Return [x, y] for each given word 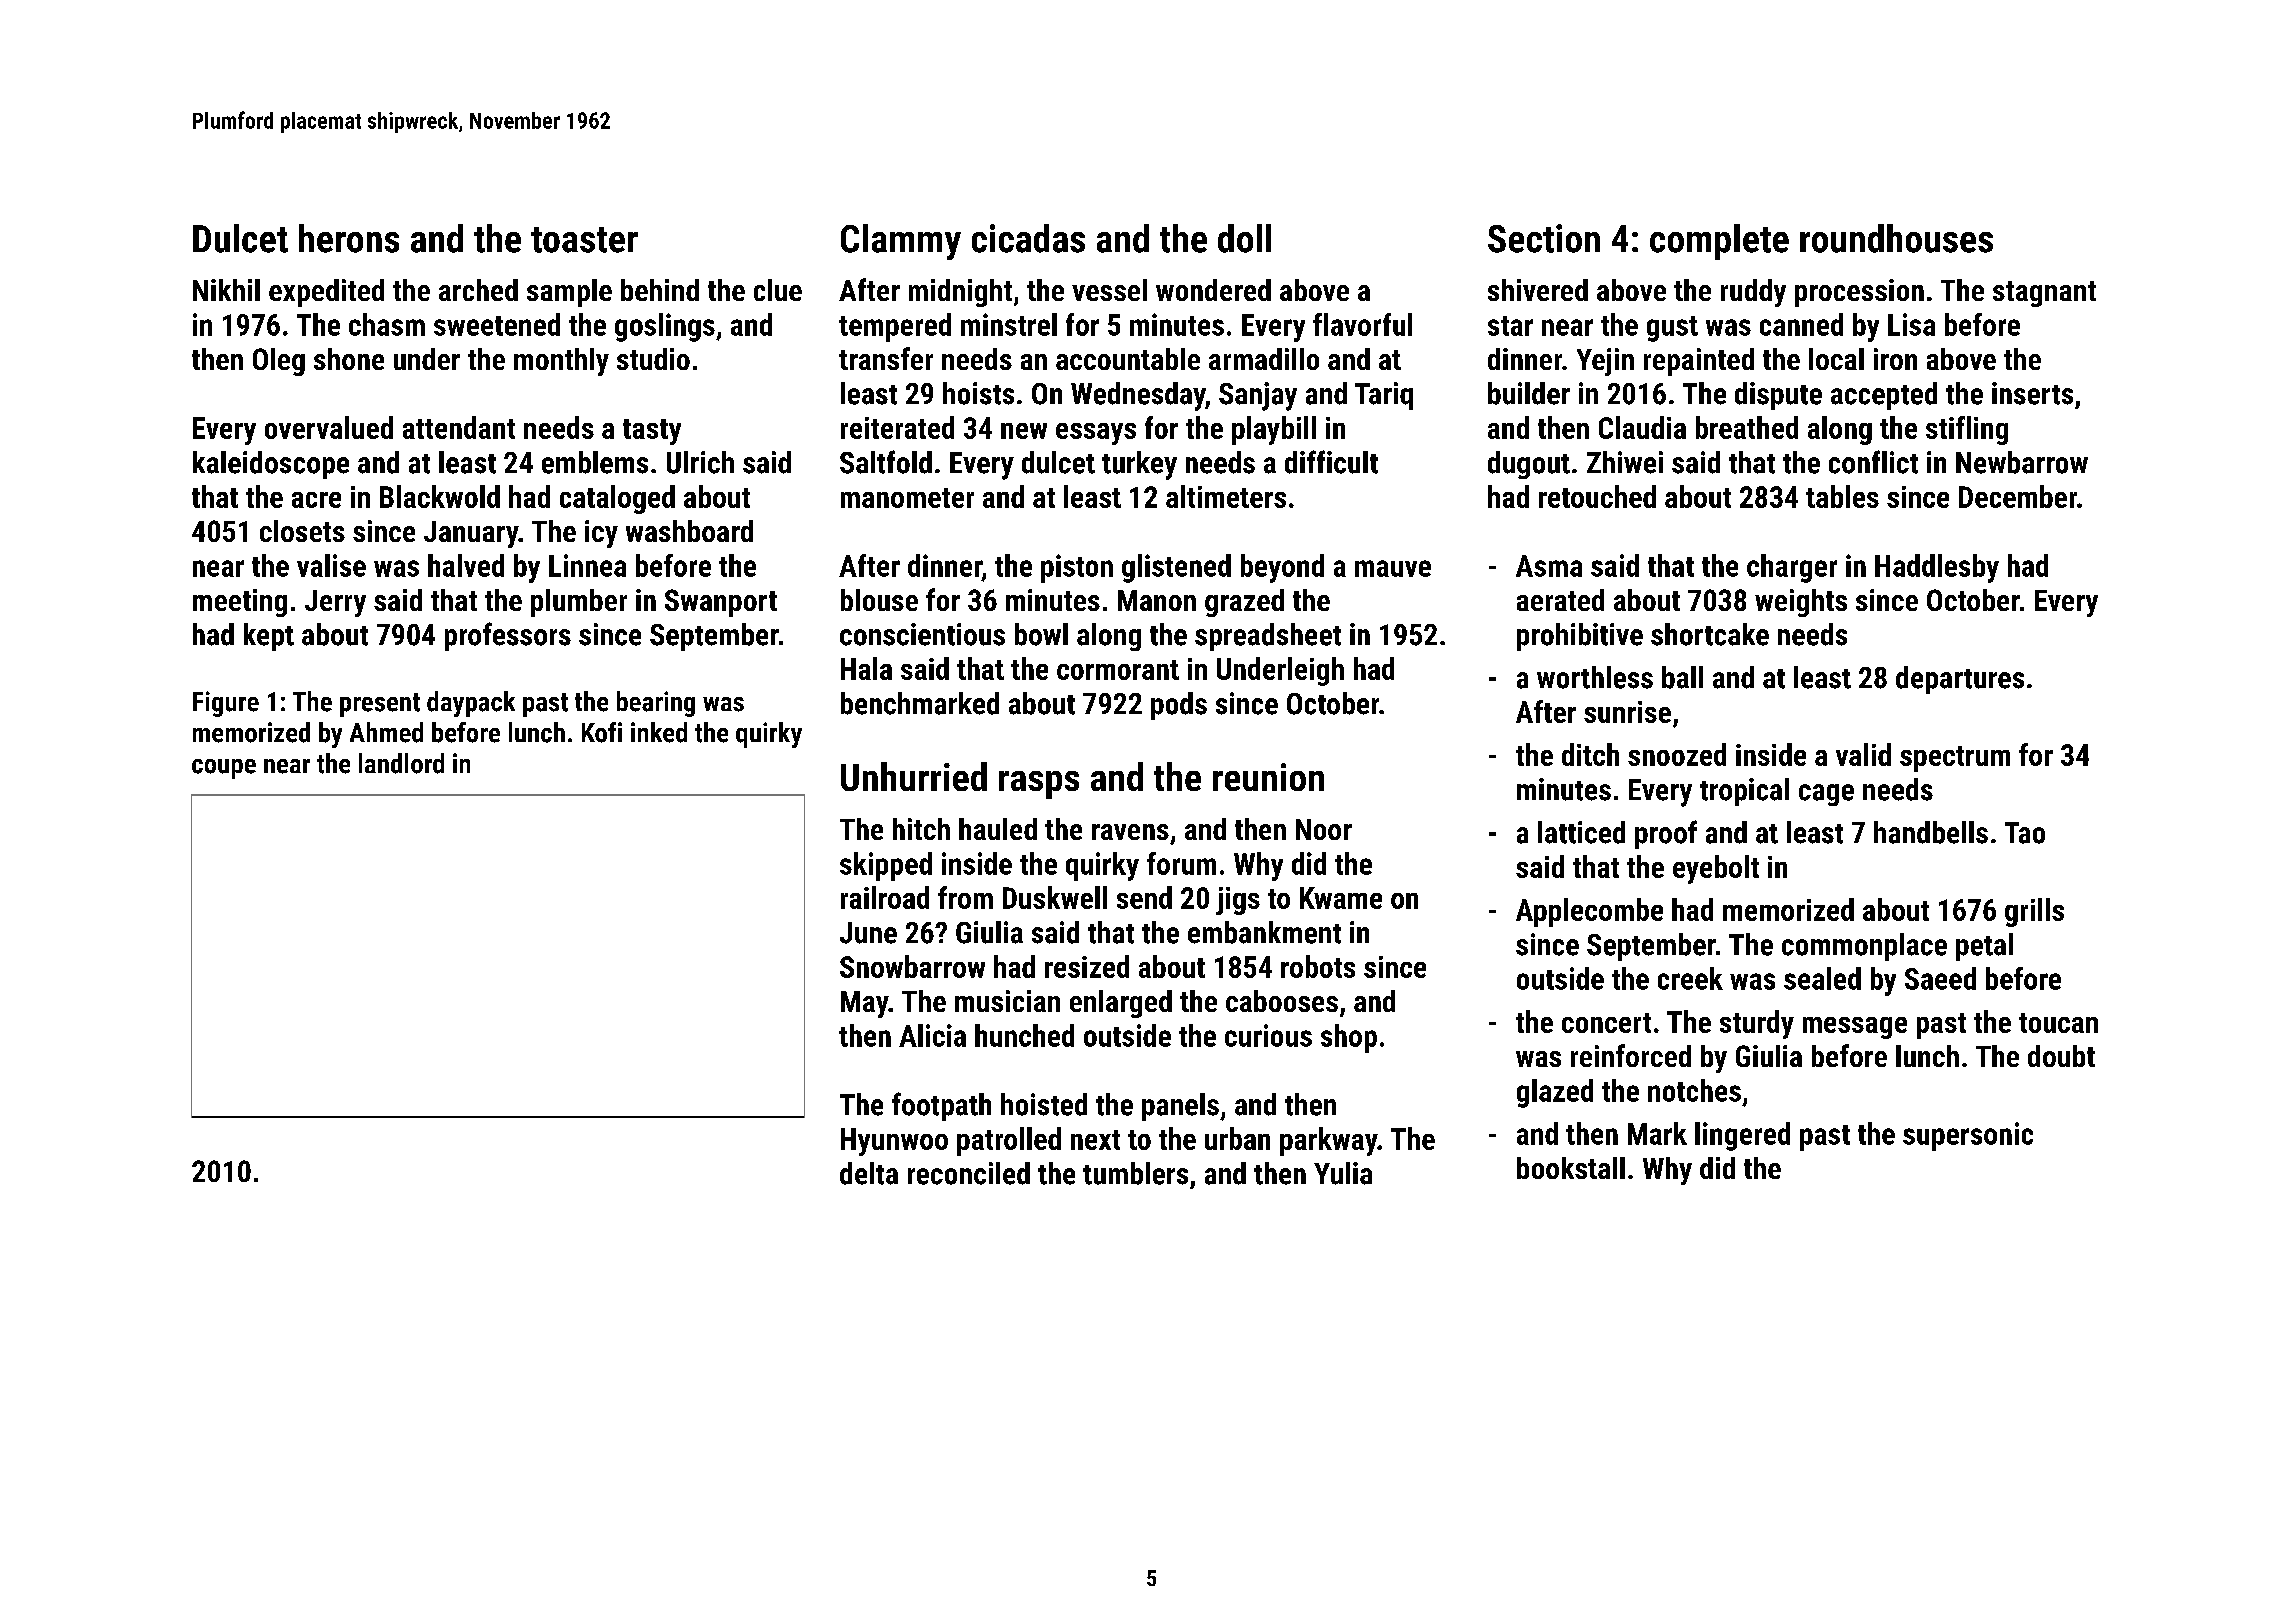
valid [1863, 754]
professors [508, 636]
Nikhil [226, 290]
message [1855, 1028]
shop [1349, 1038]
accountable [1128, 359]
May [865, 1004]
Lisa [1911, 324]
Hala [866, 668]
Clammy [901, 242]
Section [1544, 238]
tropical [1744, 792]
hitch [921, 829]
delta [869, 1173]
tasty [652, 432]
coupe [224, 769]
